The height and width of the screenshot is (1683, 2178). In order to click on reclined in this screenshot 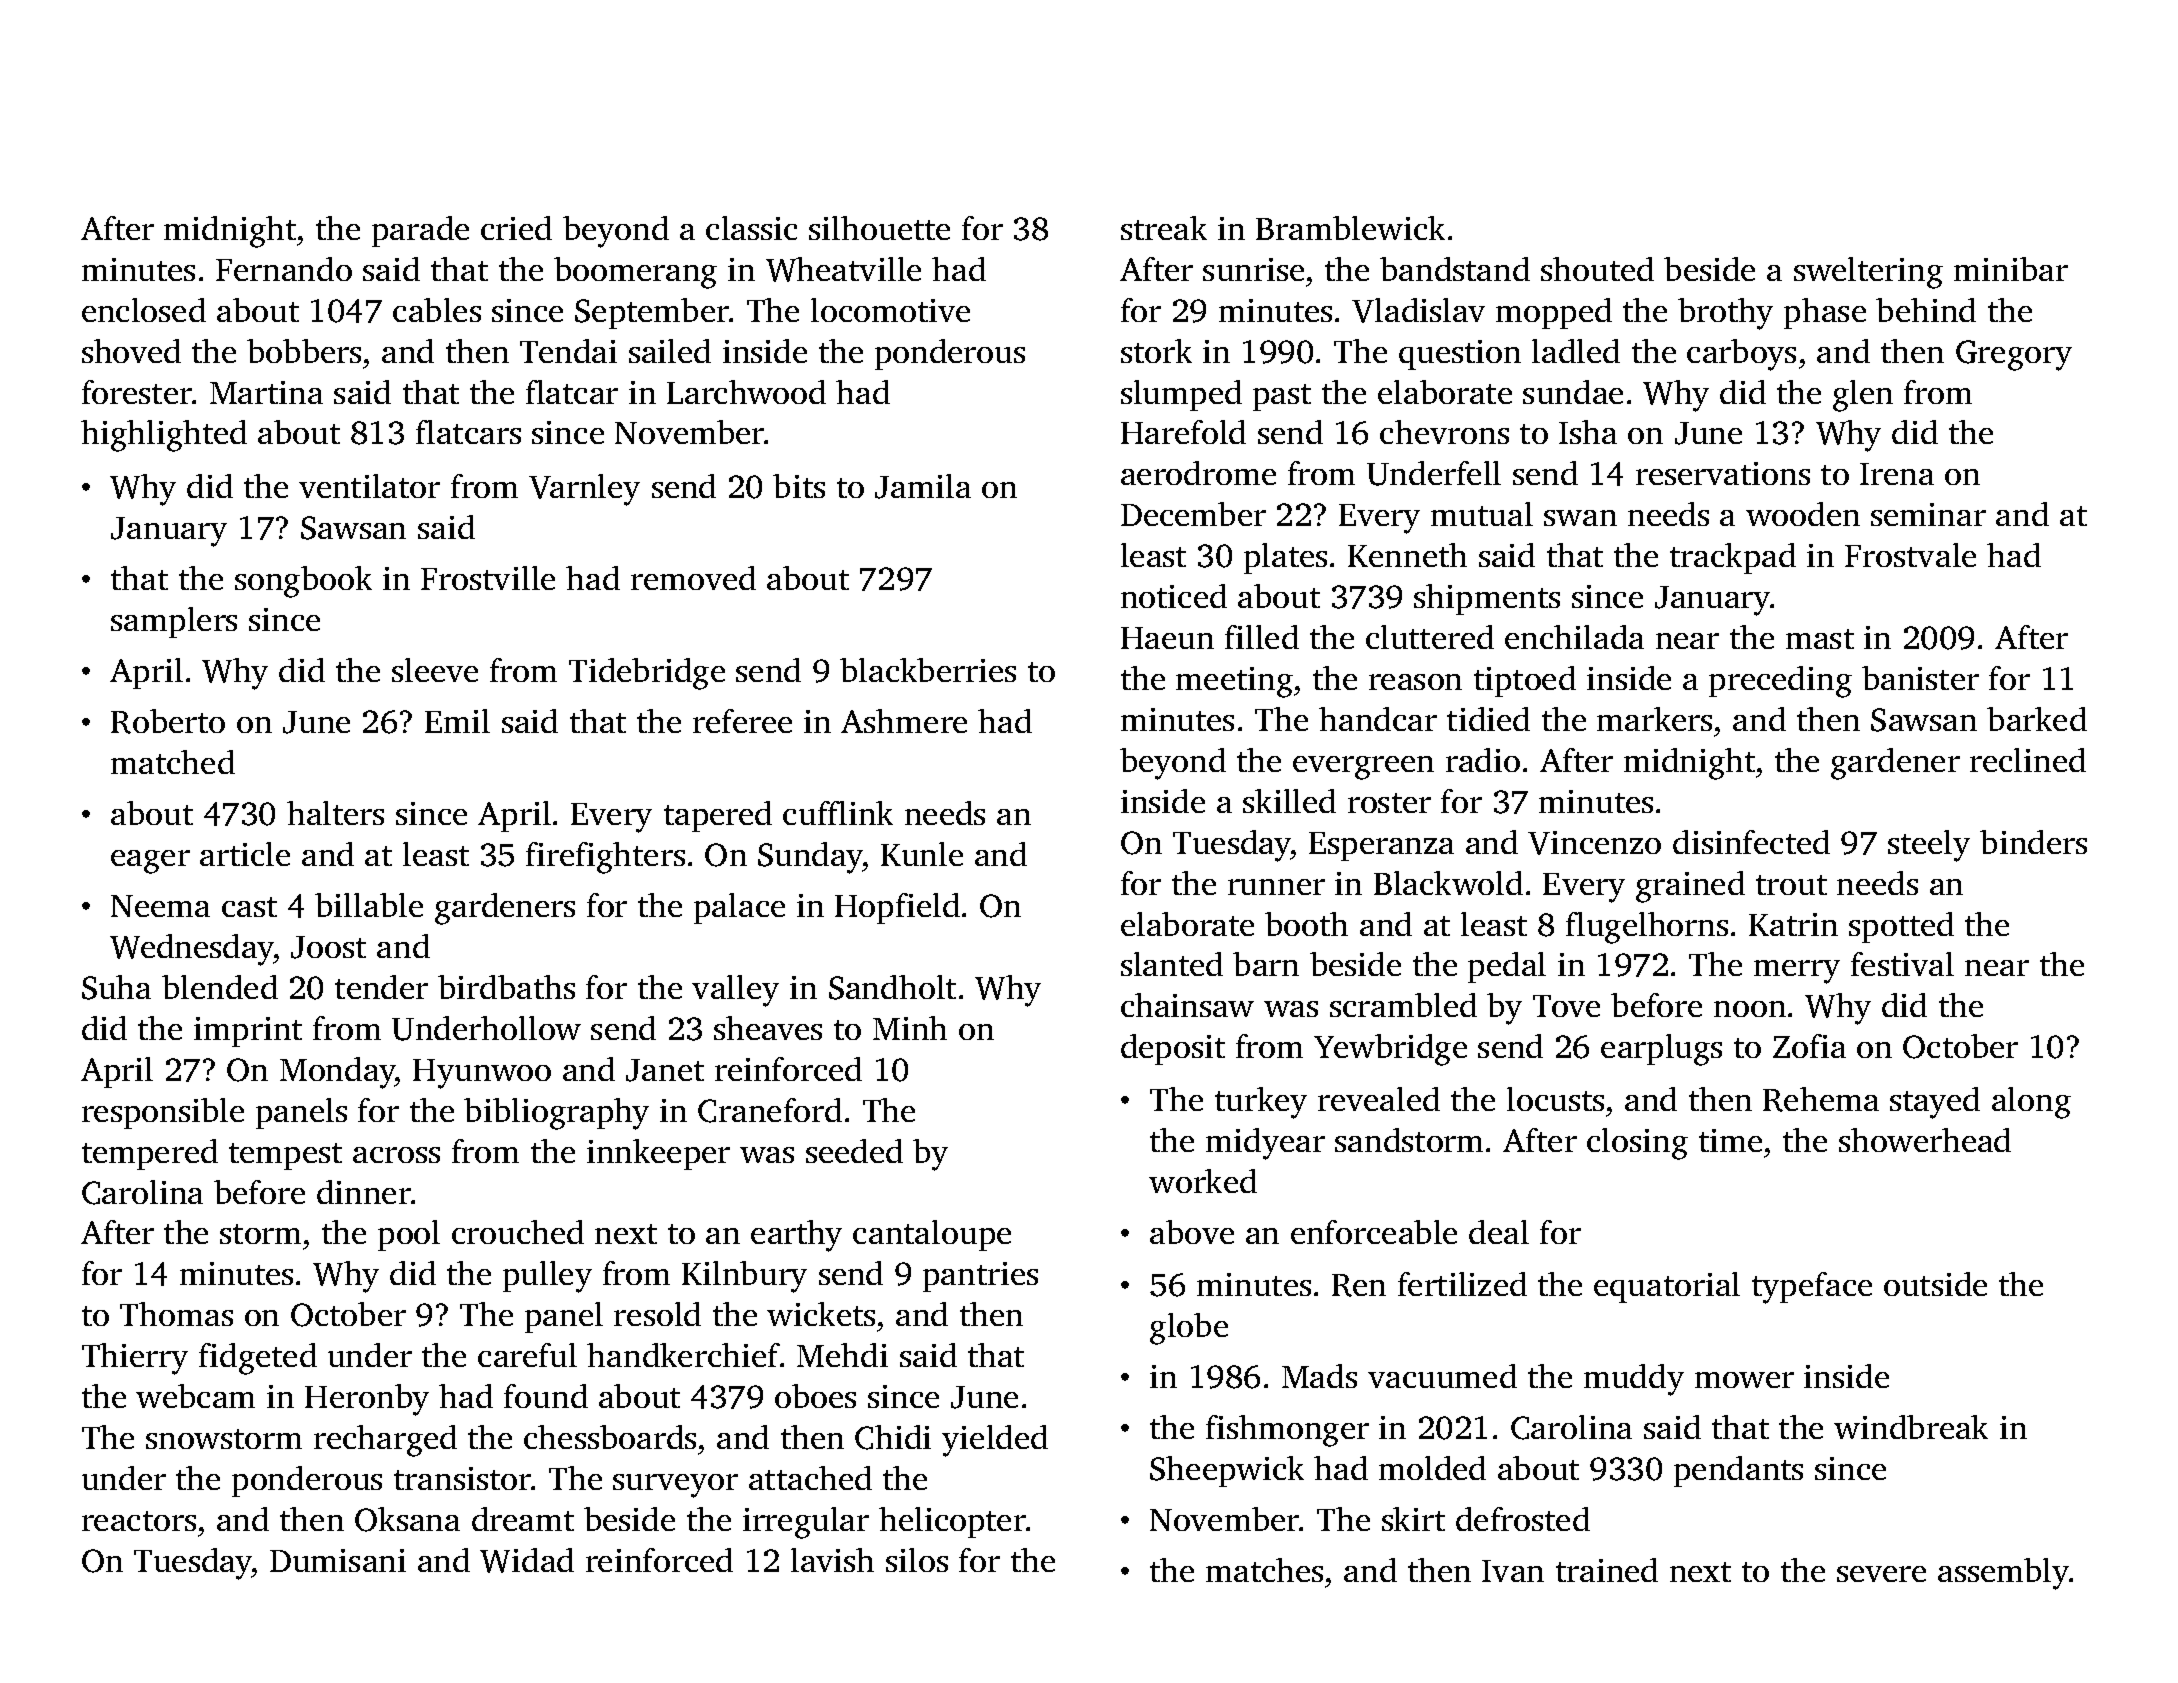, I will do `click(2028, 760)`.
